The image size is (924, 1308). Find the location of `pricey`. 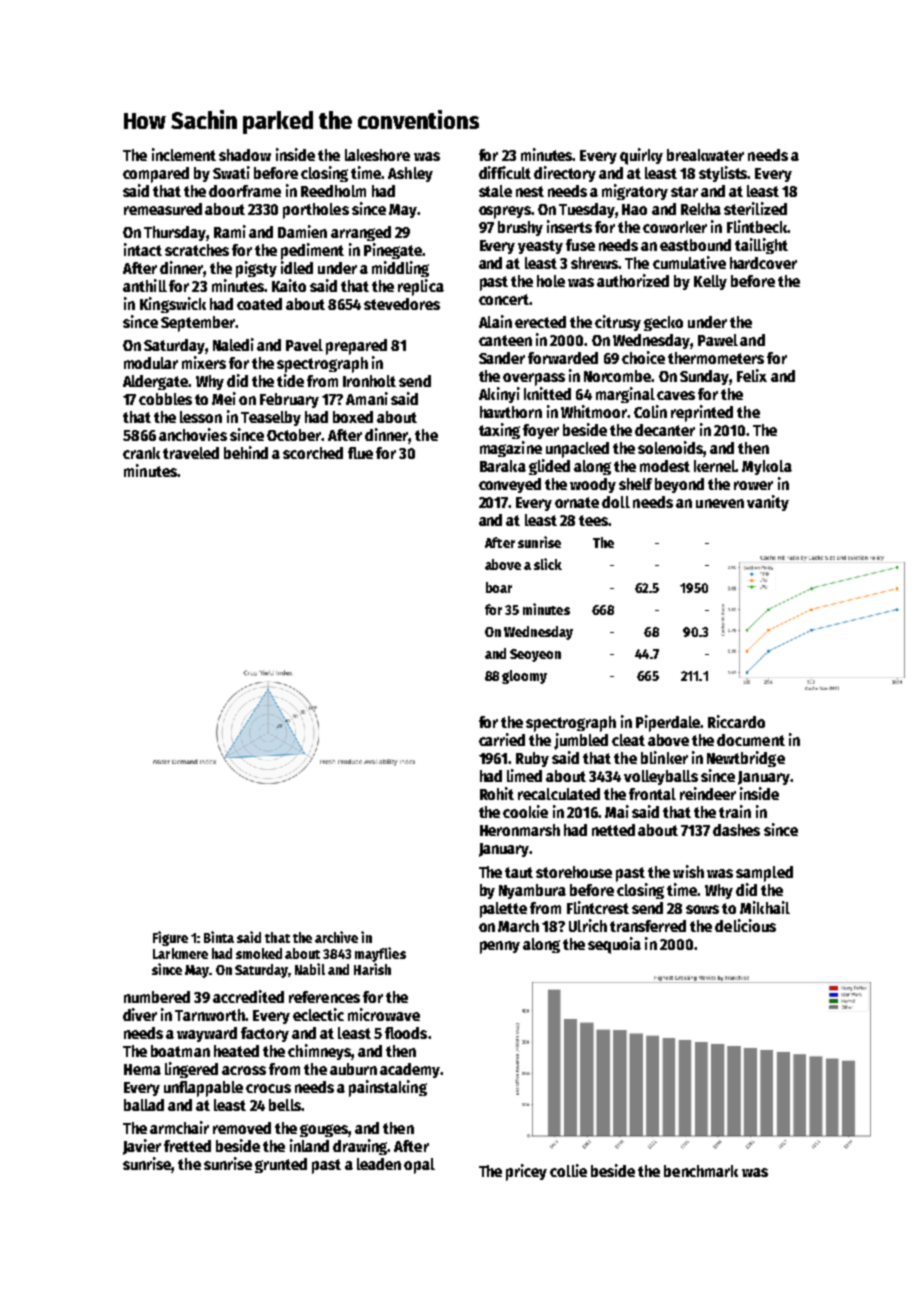

pricey is located at coordinates (526, 1172).
